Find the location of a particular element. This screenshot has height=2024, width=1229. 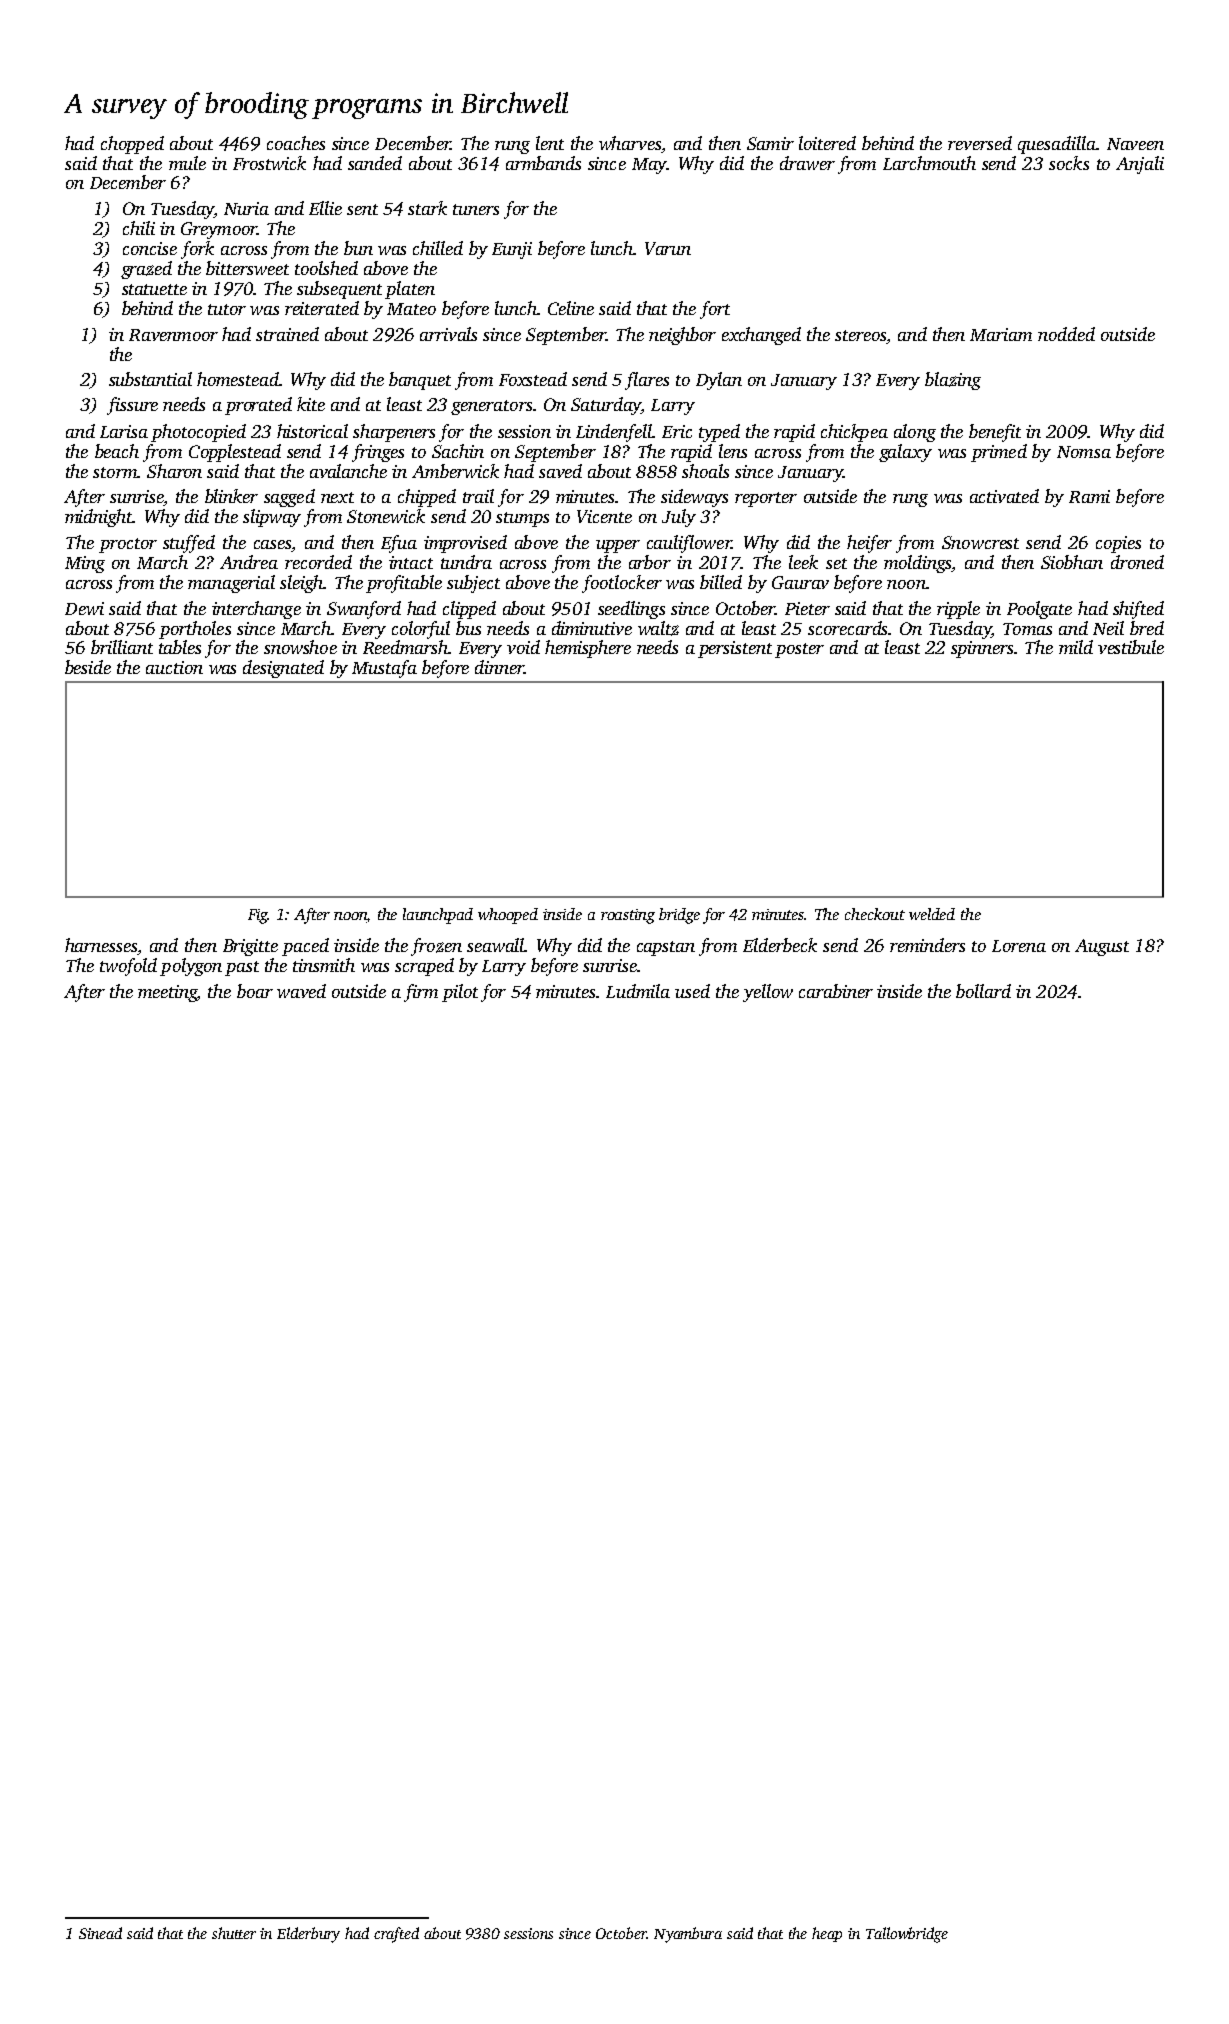

nodded is located at coordinates (1066, 334).
